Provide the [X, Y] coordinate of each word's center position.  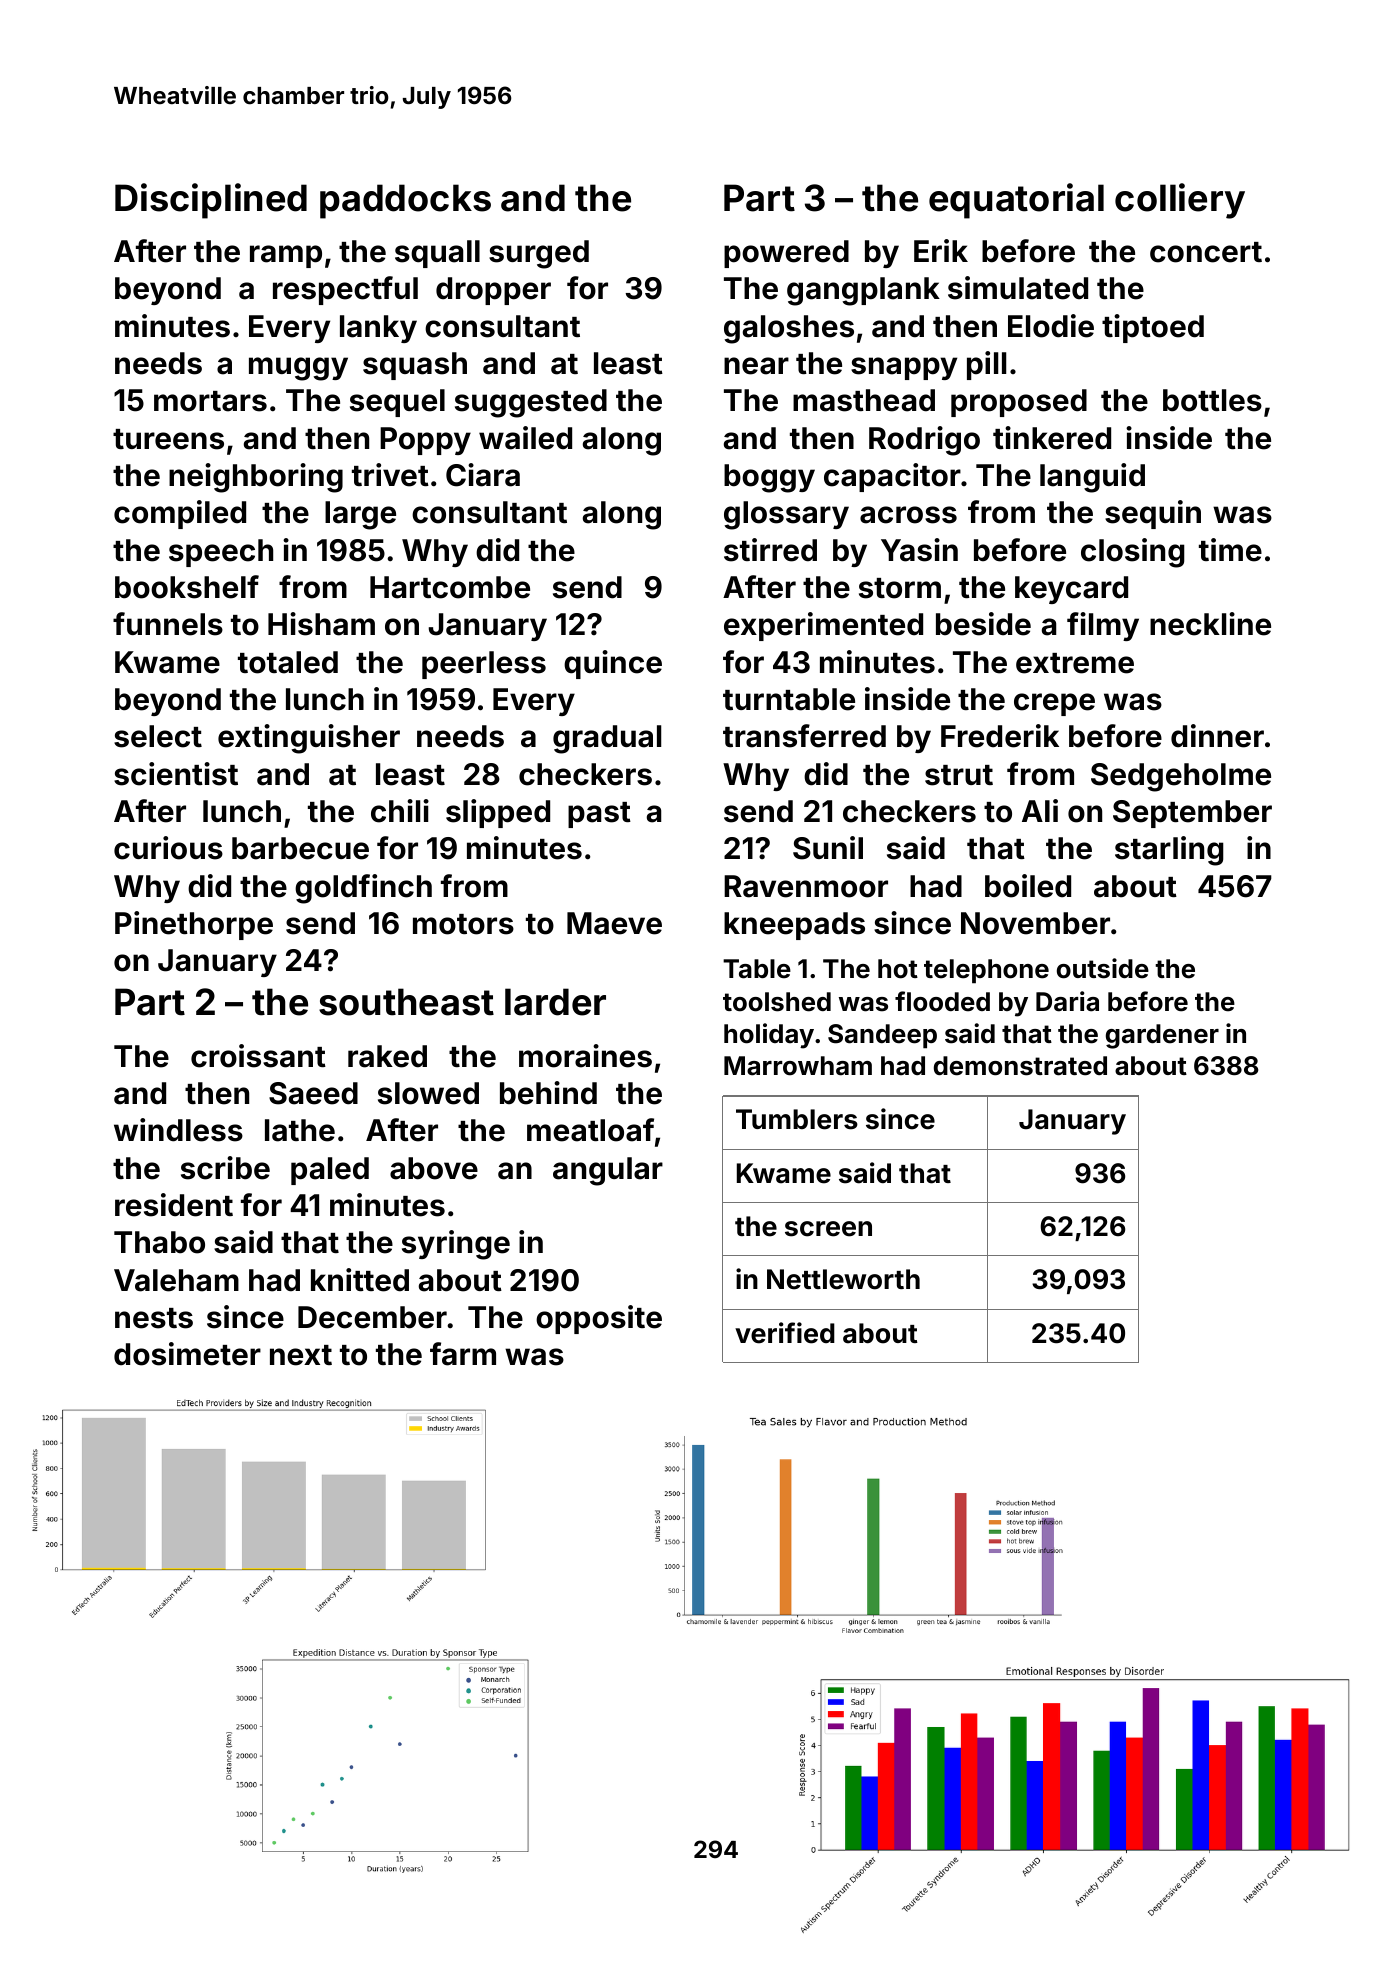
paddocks [405, 201]
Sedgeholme [1181, 777]
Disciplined [211, 201]
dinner [1217, 736]
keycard [1071, 590]
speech [221, 553]
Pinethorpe [194, 925]
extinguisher [309, 739]
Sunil [828, 848]
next [301, 1355]
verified [785, 1333]
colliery [1180, 201]
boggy [769, 478]
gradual [607, 739]
